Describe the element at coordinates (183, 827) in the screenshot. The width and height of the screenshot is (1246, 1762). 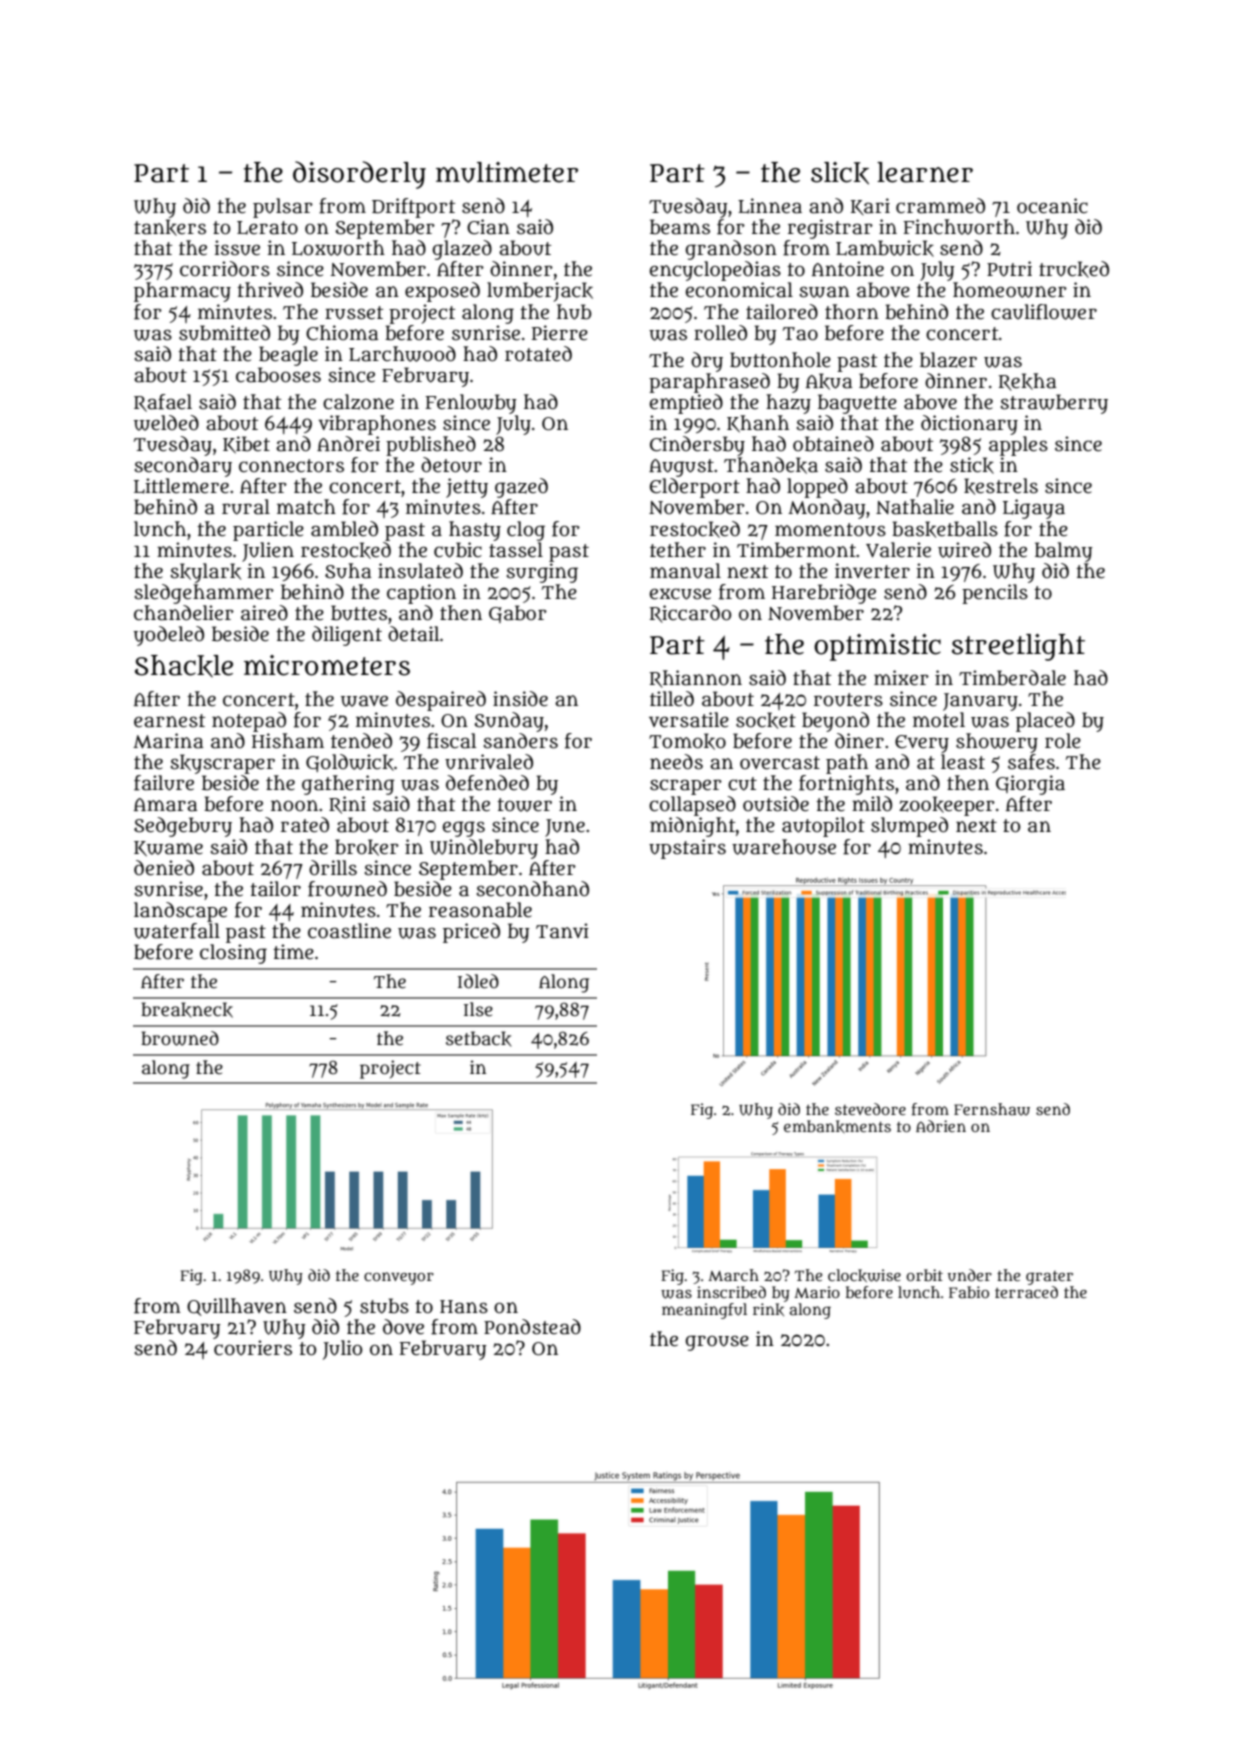
I see `Sedgebury` at that location.
